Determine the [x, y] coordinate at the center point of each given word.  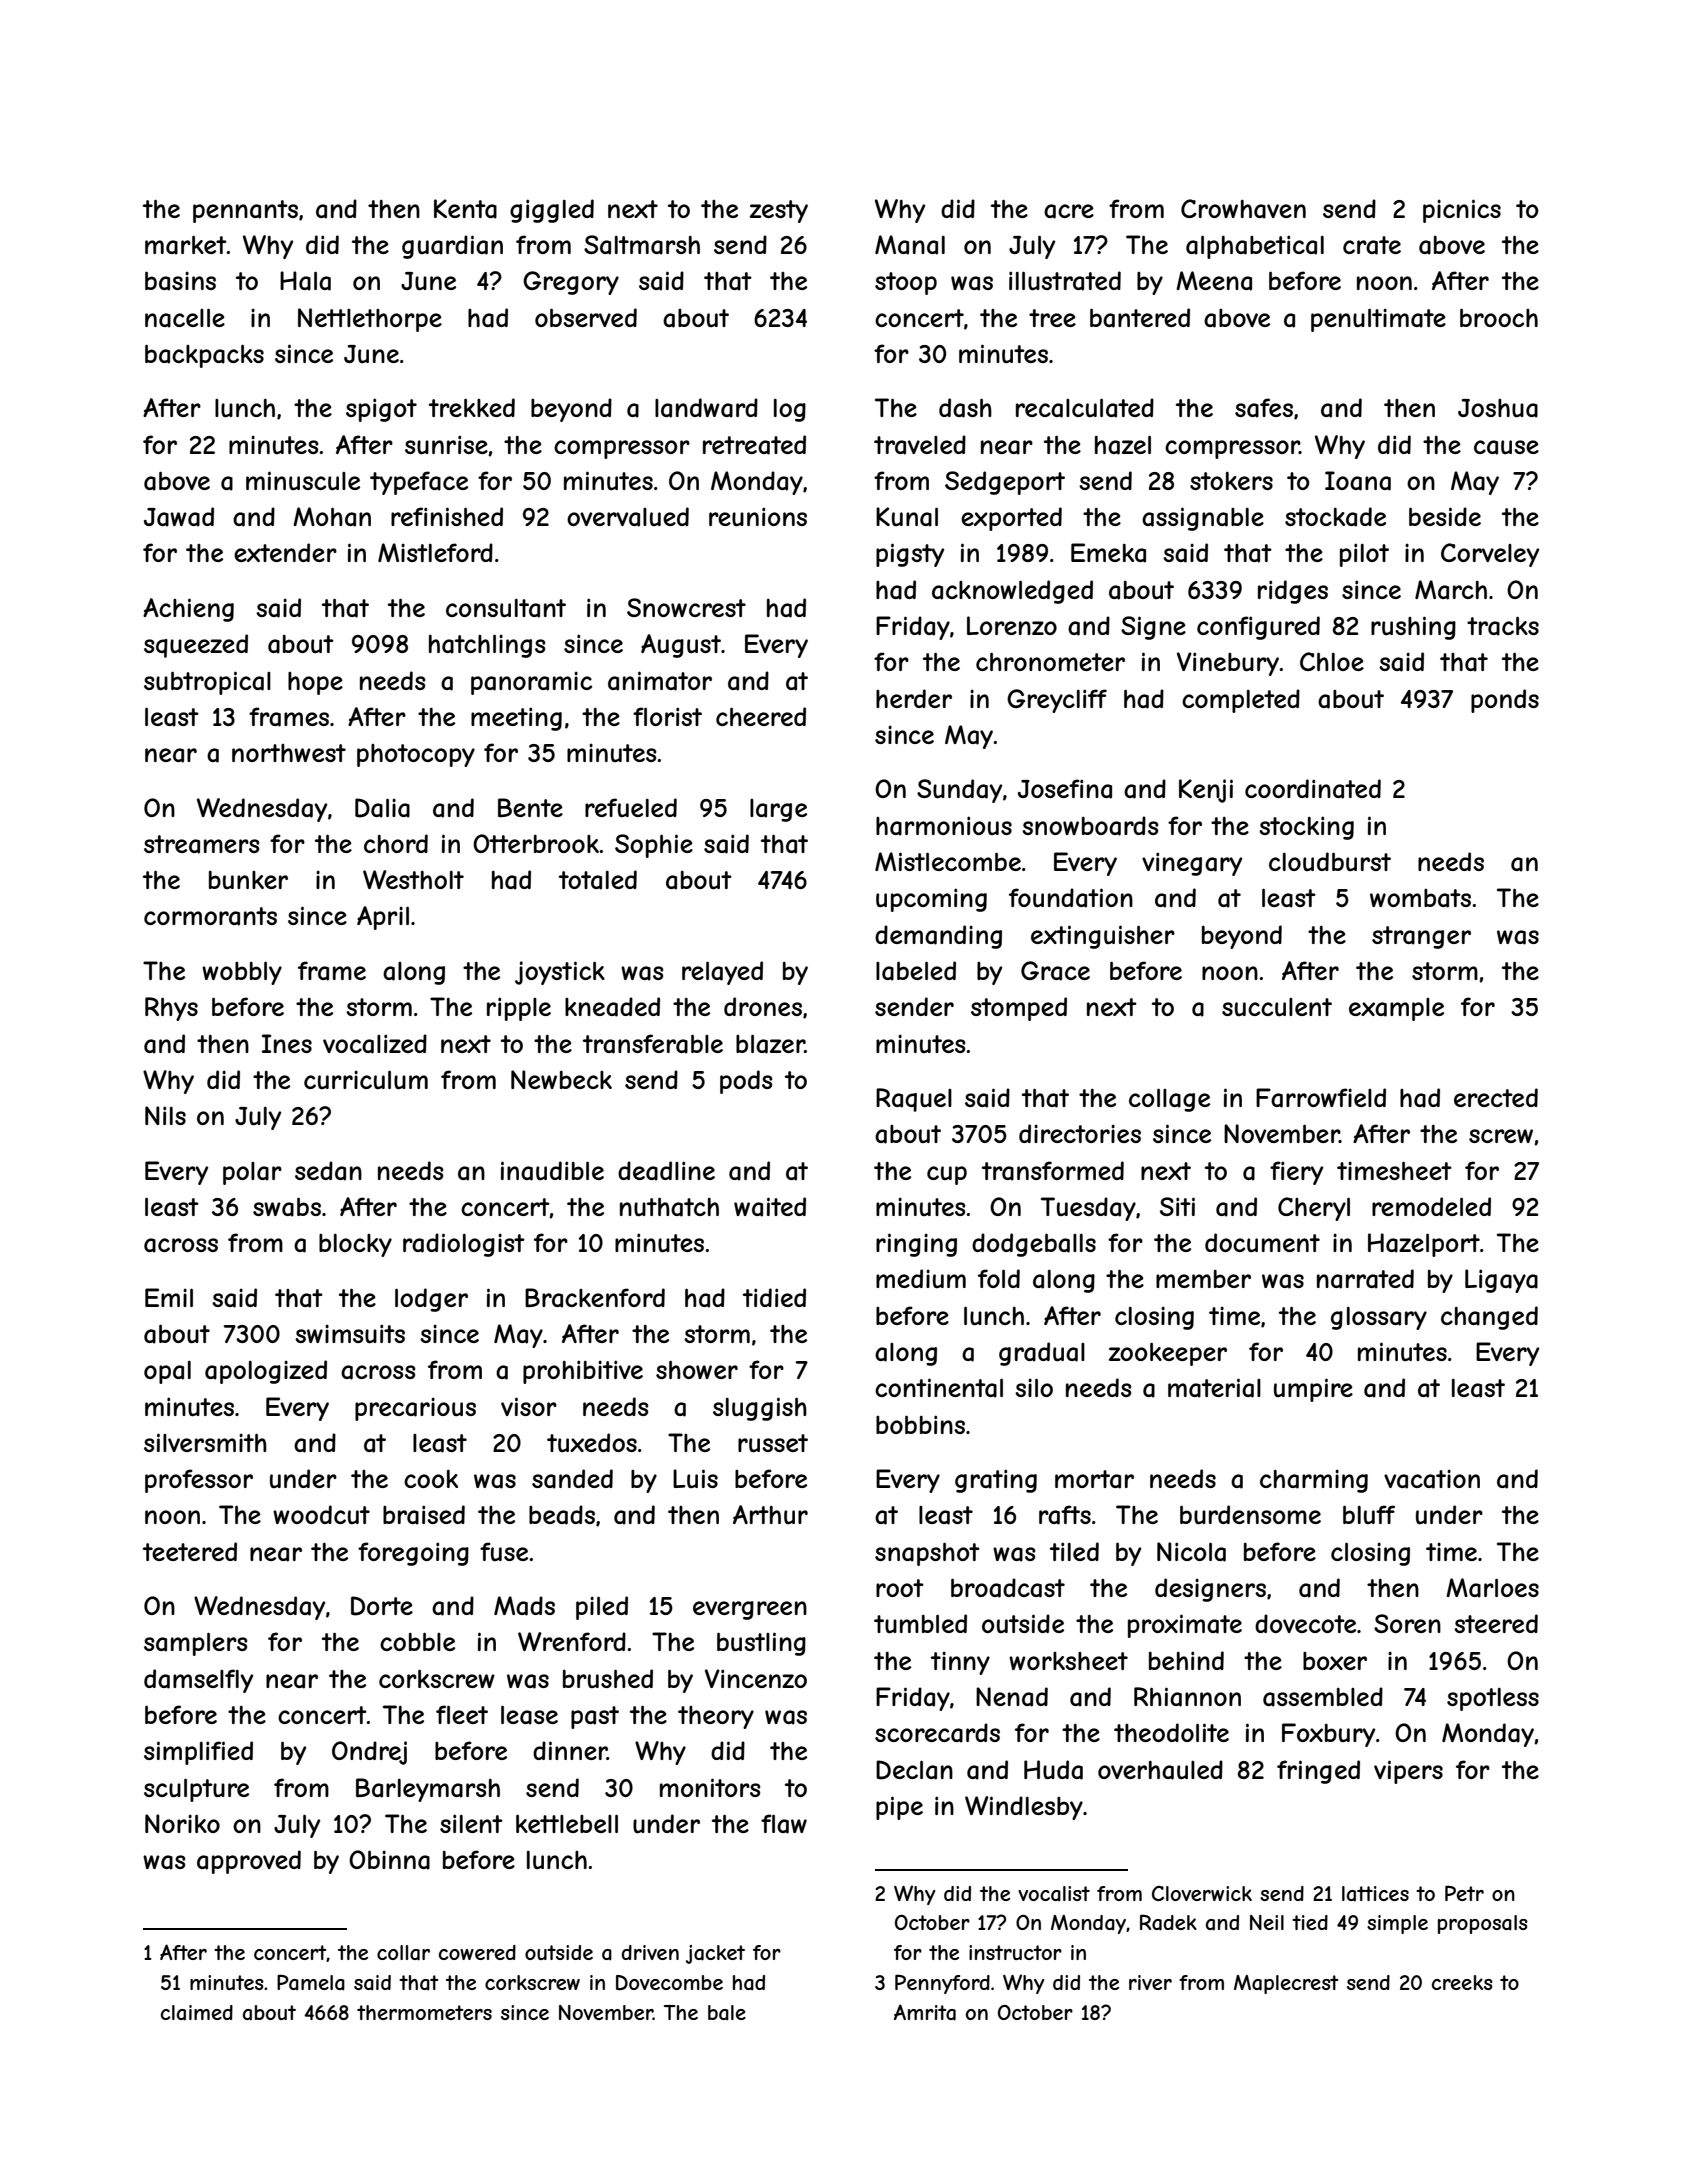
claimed [197, 2013]
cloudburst [1330, 861]
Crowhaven [1243, 209]
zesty [779, 211]
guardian [452, 247]
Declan [914, 1770]
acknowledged [1012, 592]
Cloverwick [1202, 1893]
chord [396, 843]
